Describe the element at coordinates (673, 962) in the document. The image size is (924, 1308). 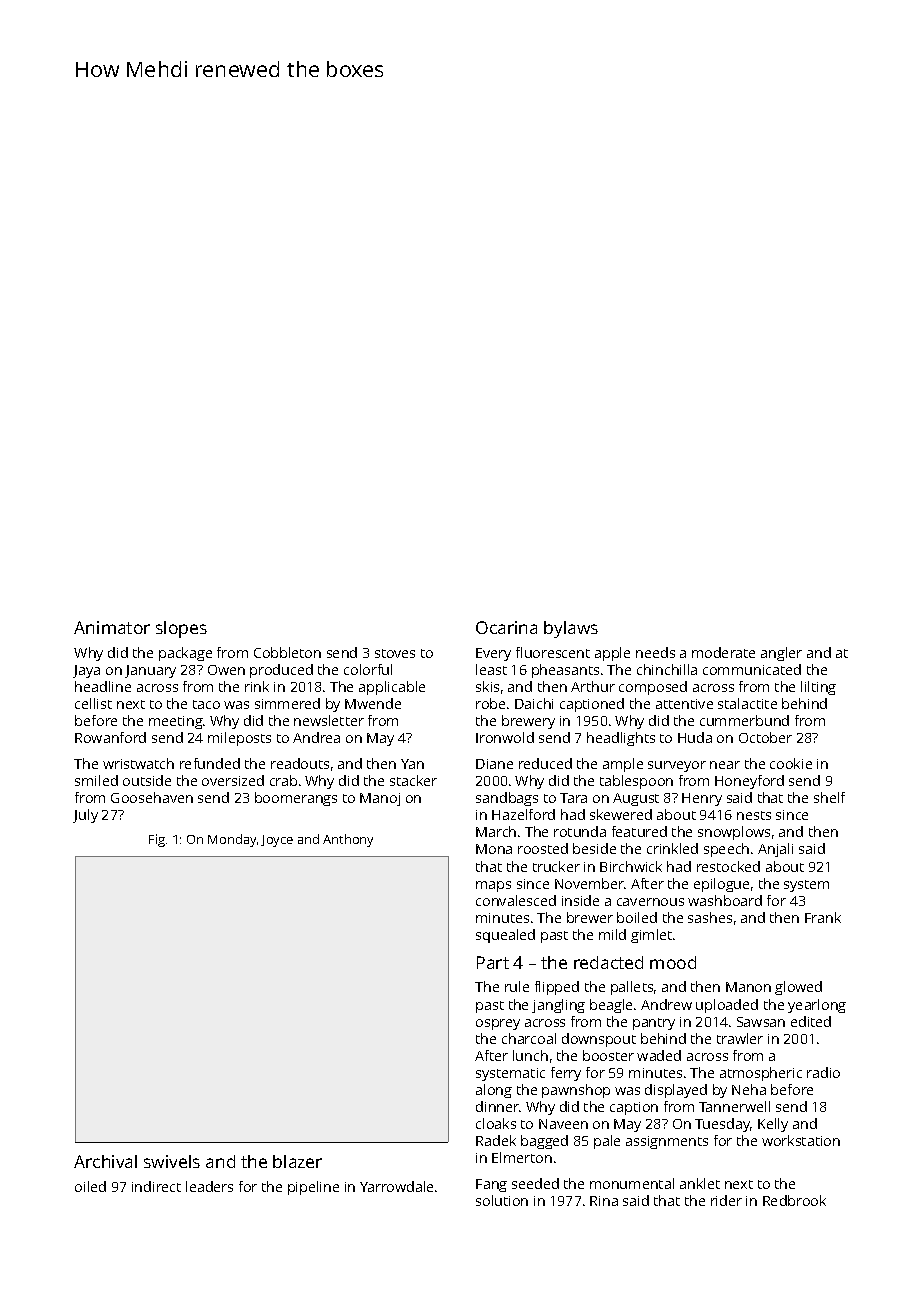
I see `mood` at that location.
